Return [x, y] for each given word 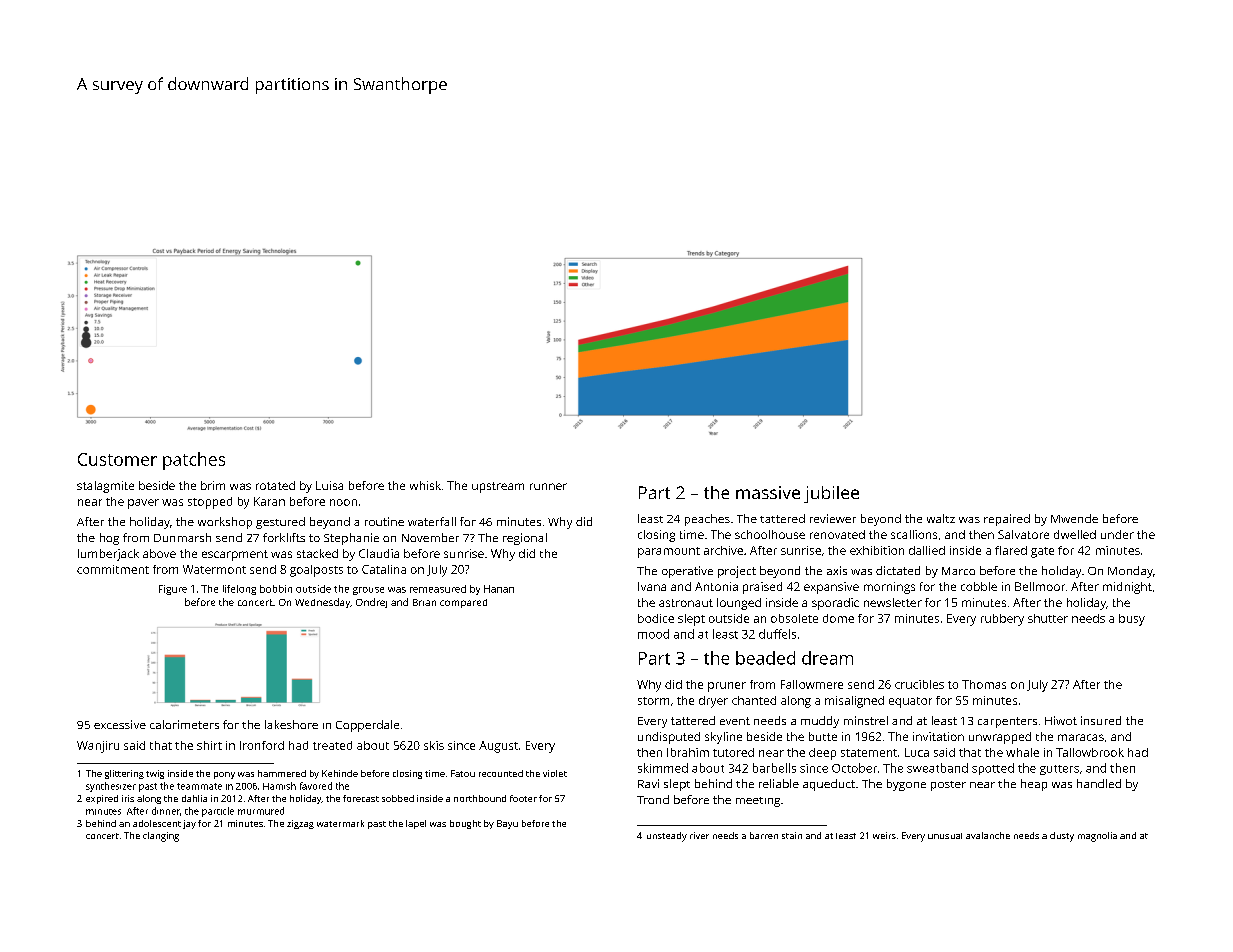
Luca [917, 752]
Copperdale [367, 726]
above [159, 553]
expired [102, 799]
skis [434, 745]
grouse [368, 591]
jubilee [831, 494]
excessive [120, 724]
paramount [669, 552]
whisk [425, 485]
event [735, 721]
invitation [938, 736]
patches [194, 461]
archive [723, 550]
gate [1042, 552]
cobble [979, 586]
